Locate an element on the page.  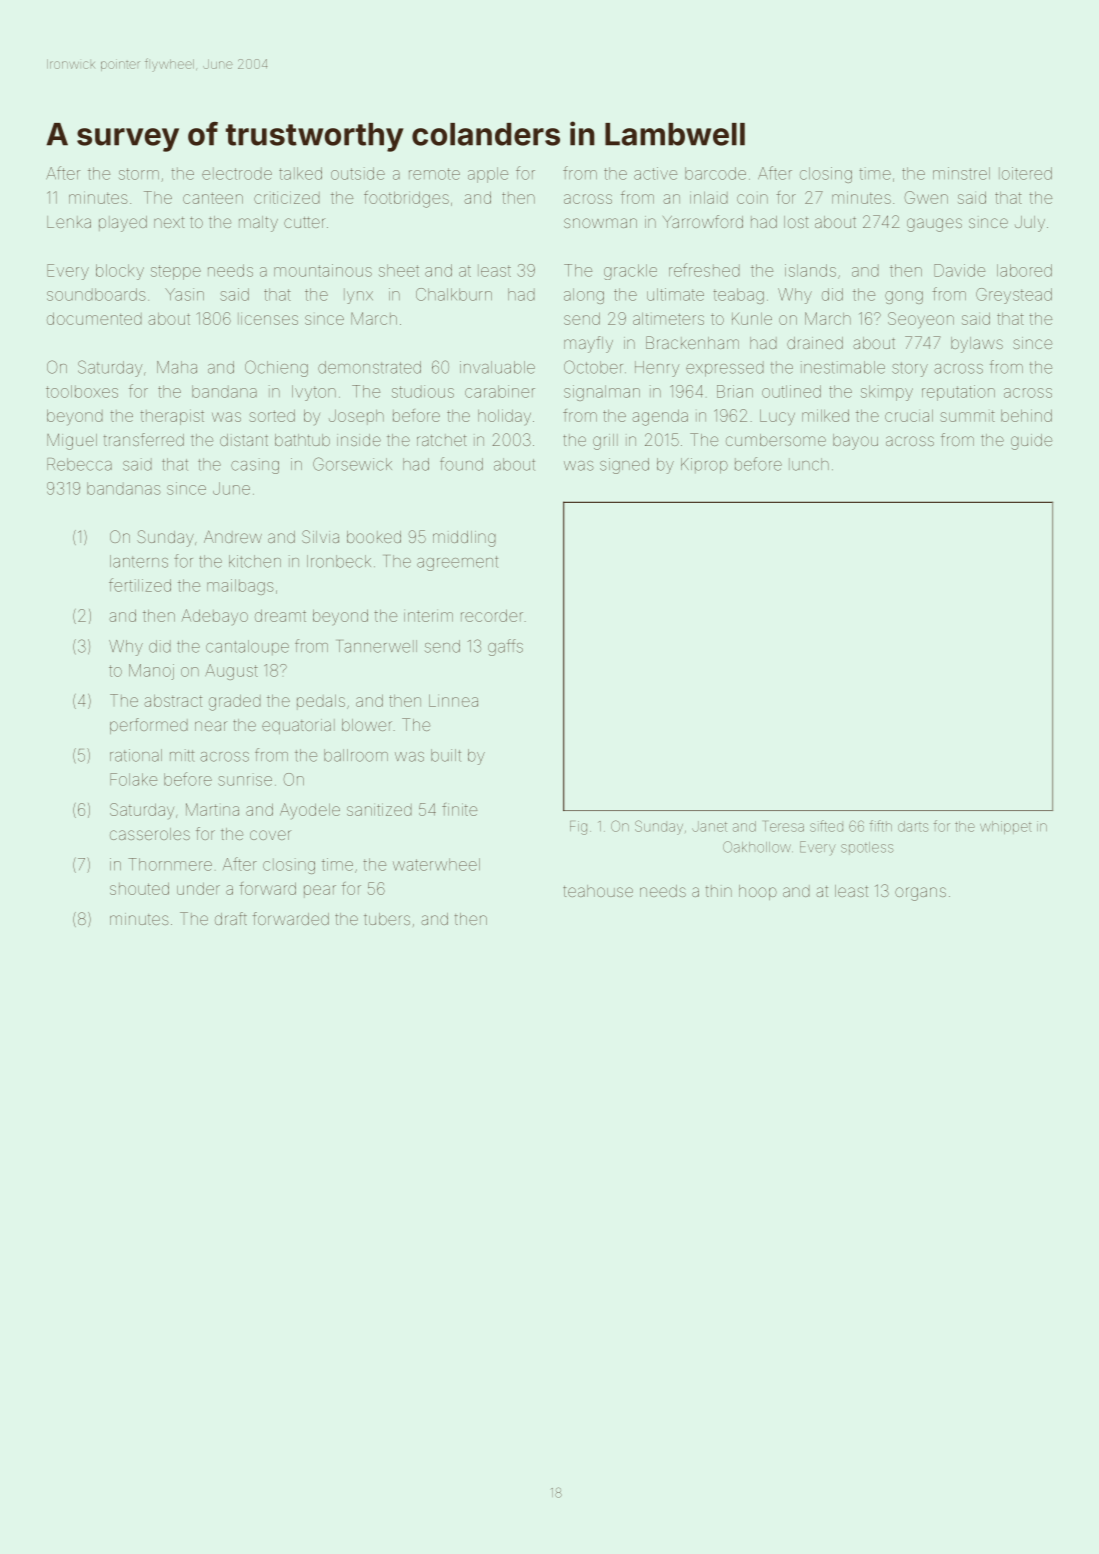
draft is located at coordinates (231, 918).
